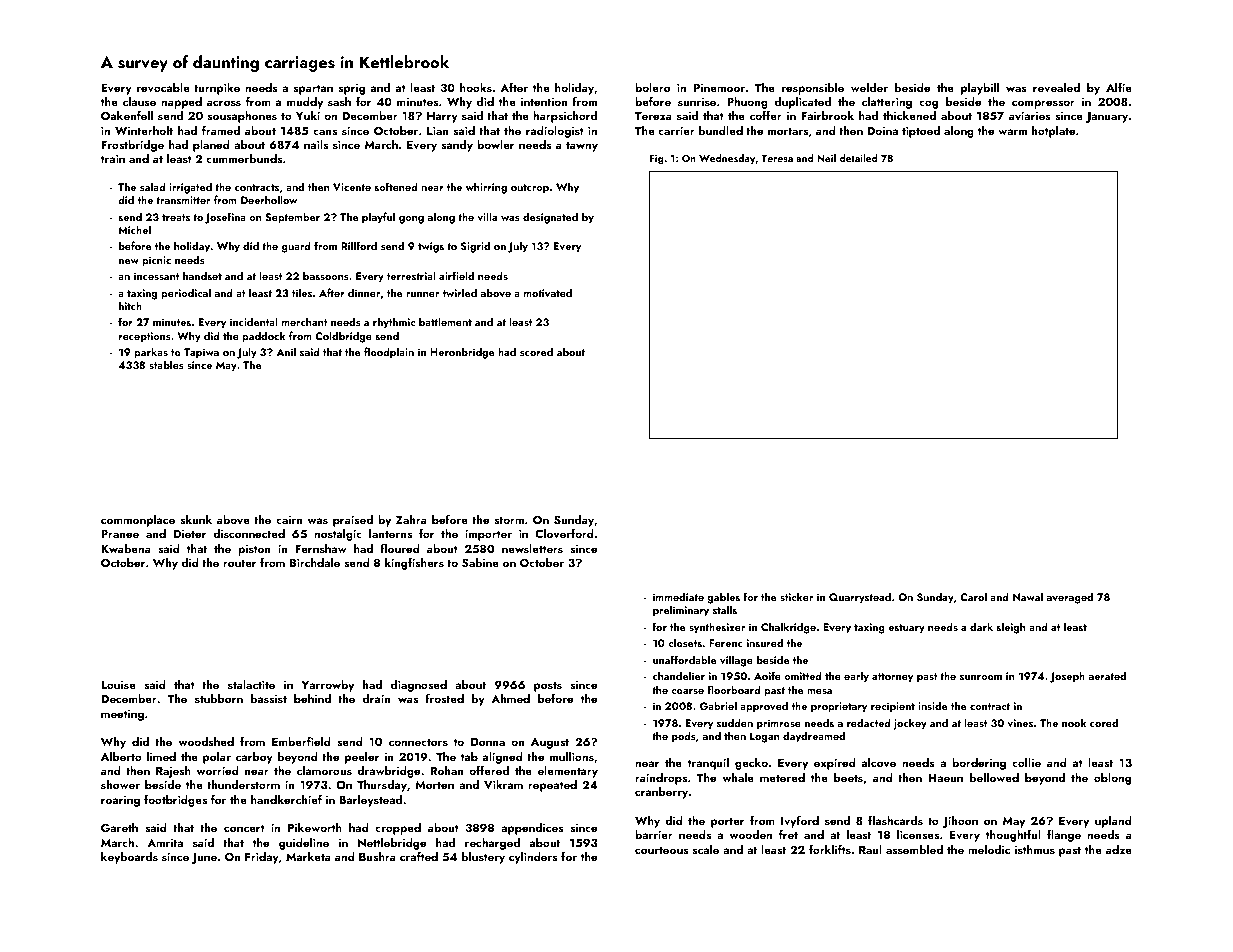 The image size is (1233, 952). I want to click on cranberry, so click(661, 793).
